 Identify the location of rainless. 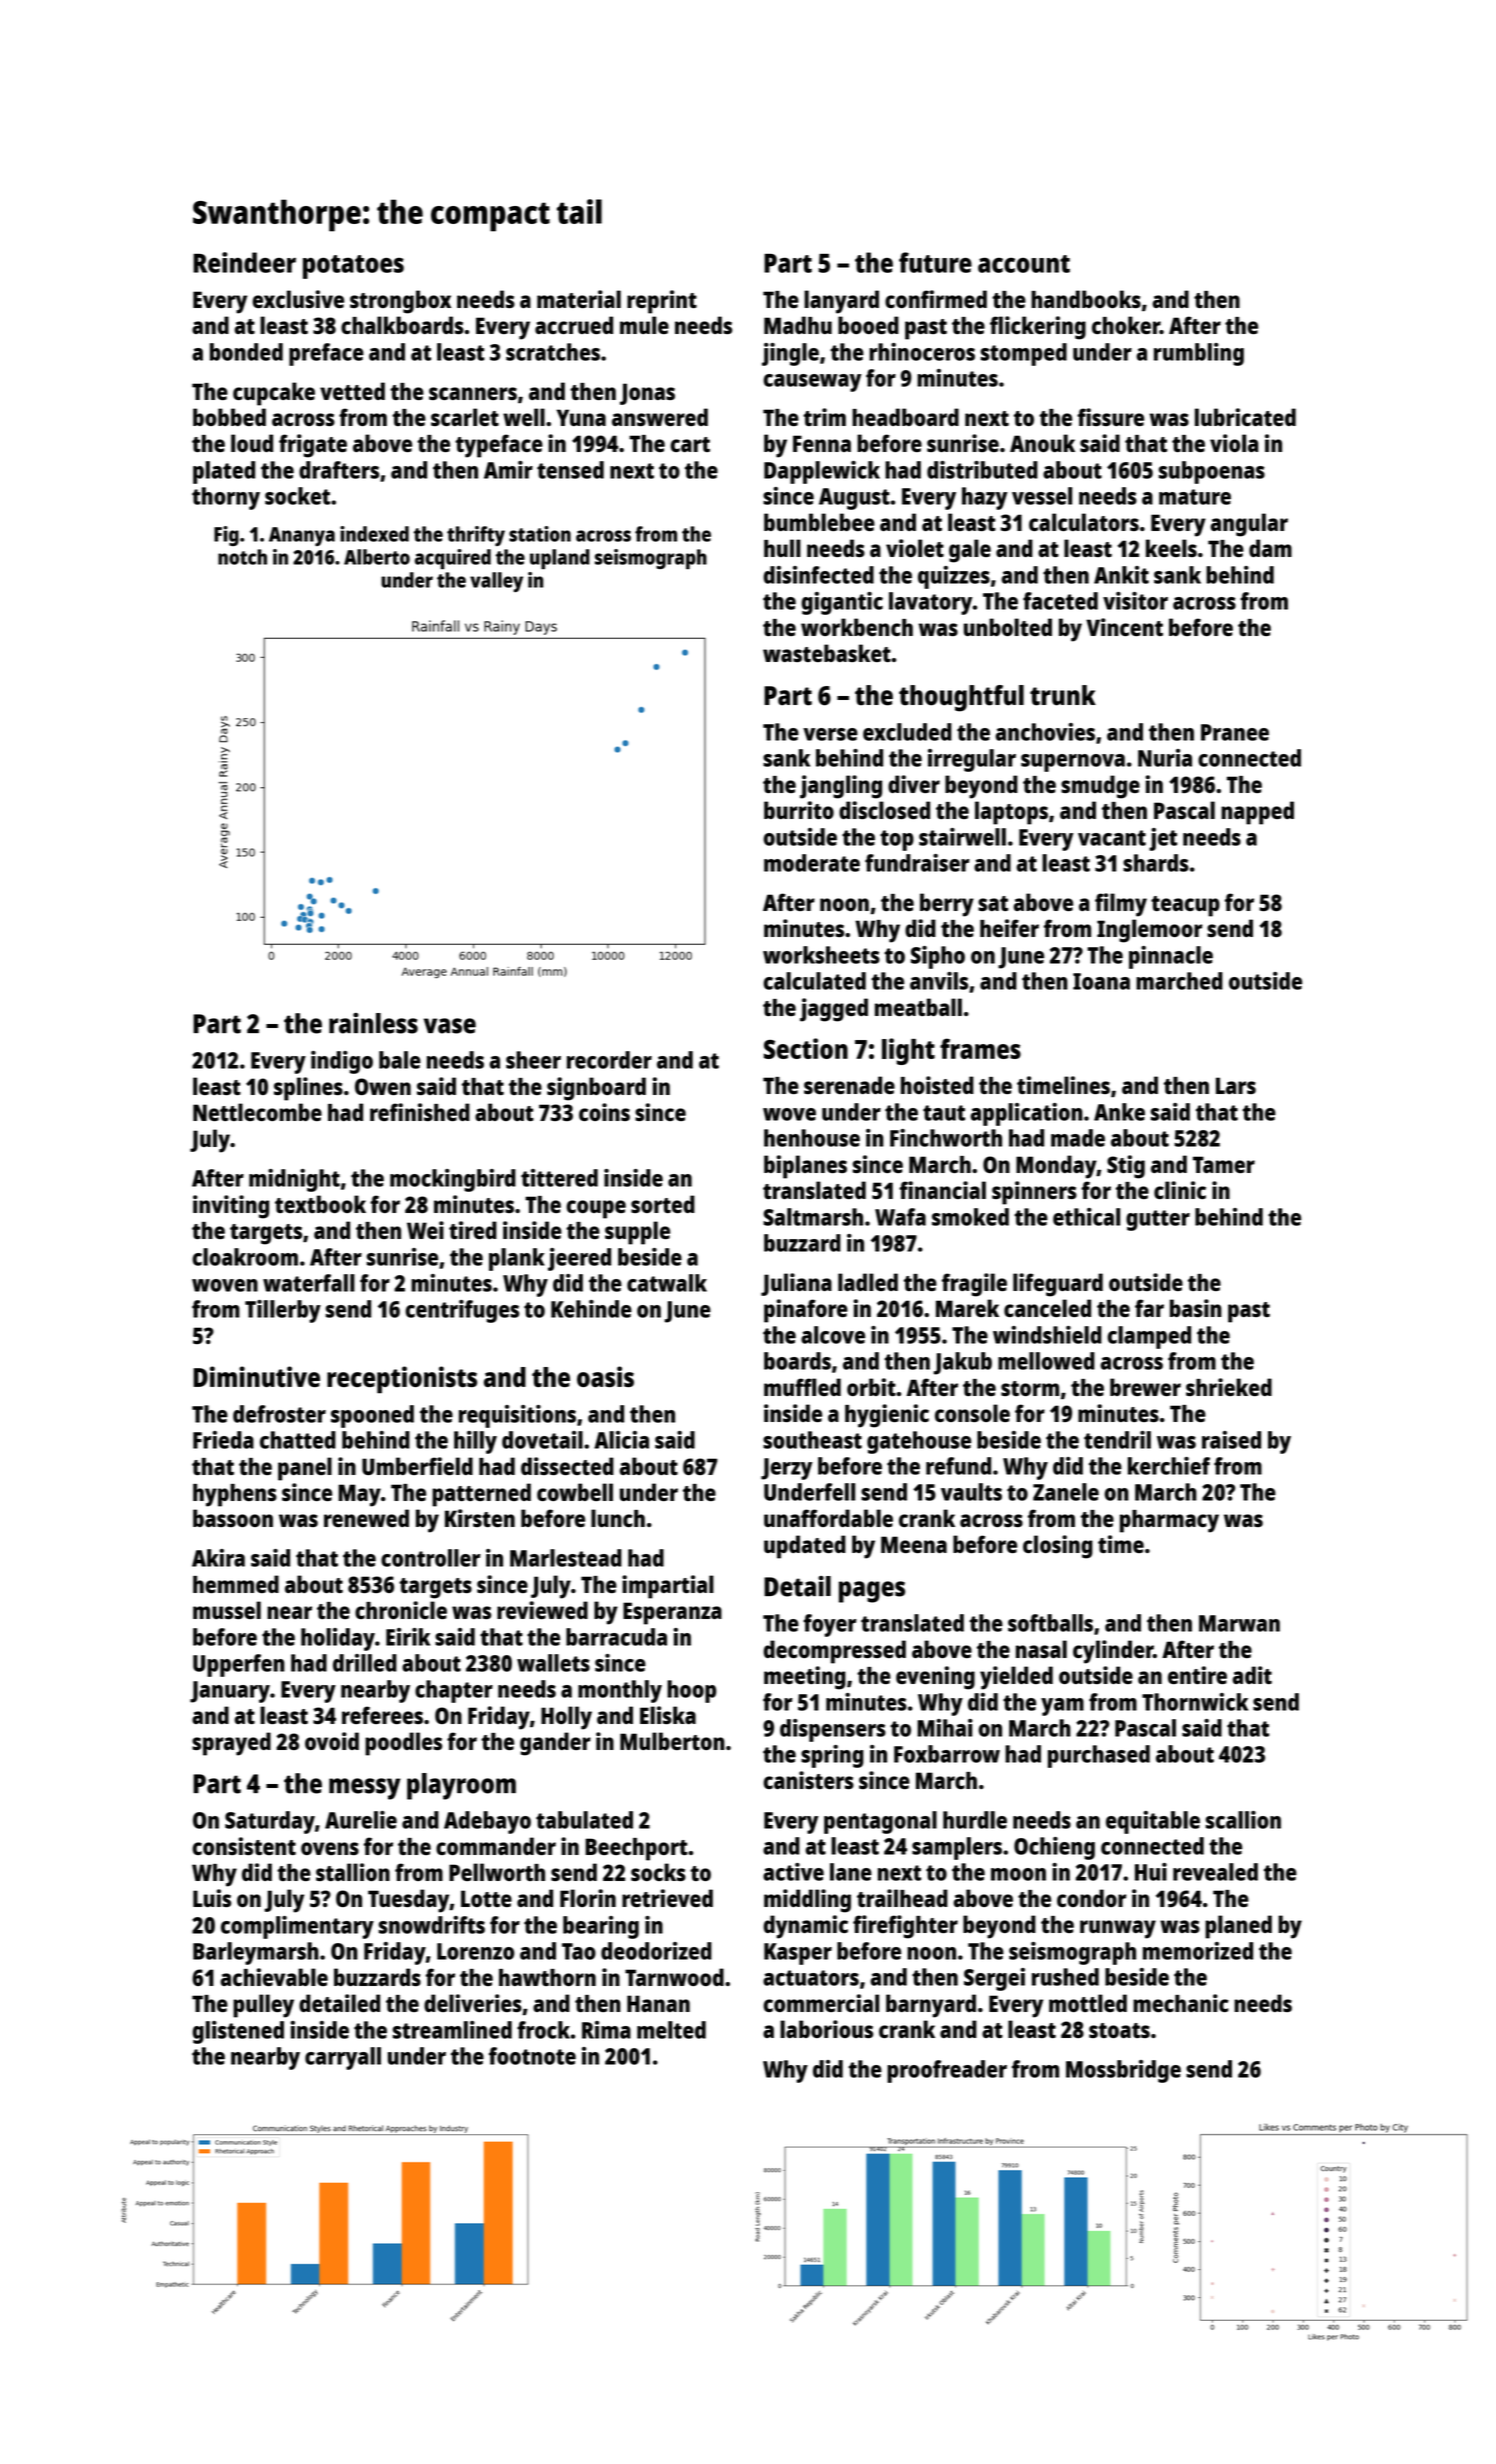
(373, 1023).
